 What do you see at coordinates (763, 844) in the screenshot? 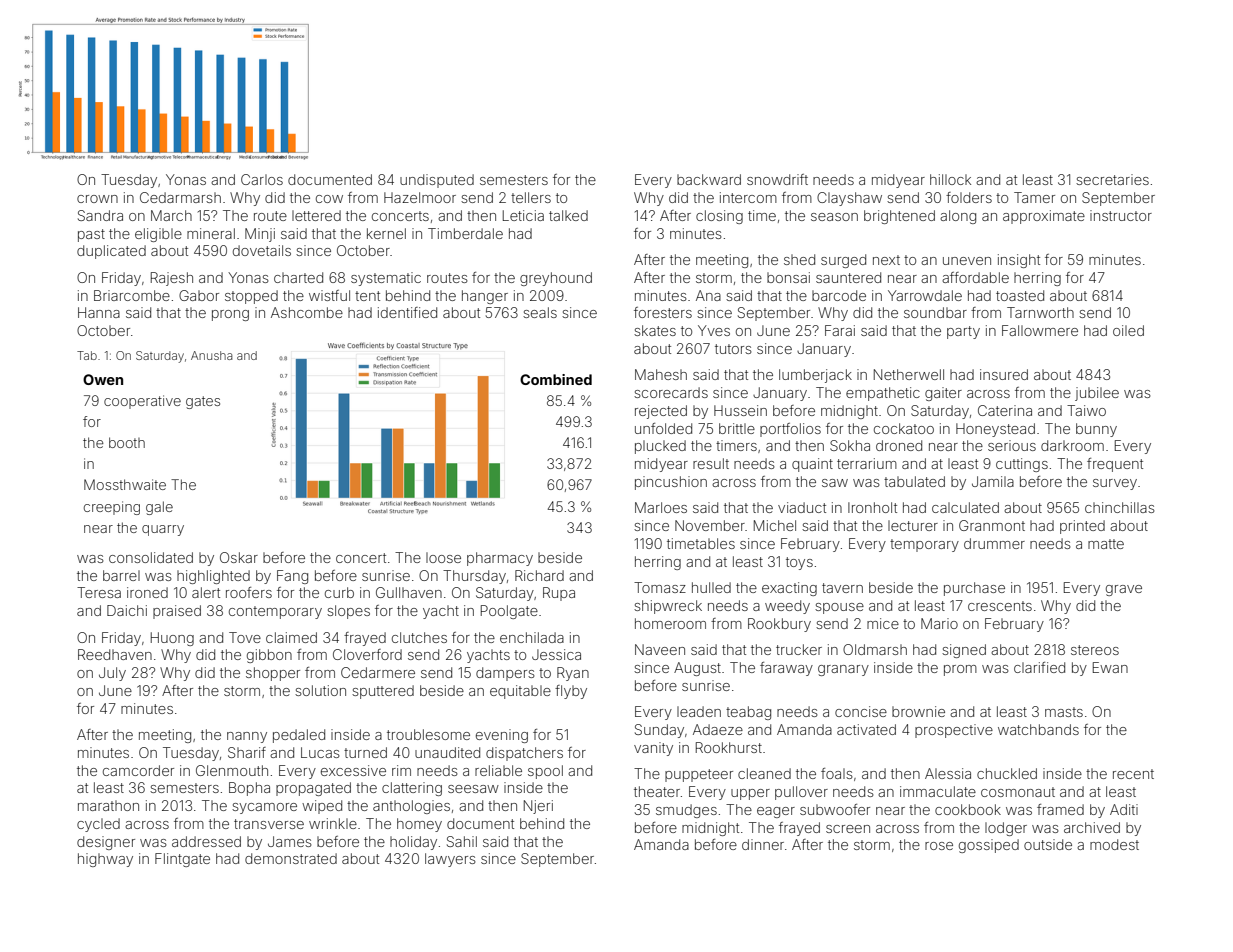
I see `dinner` at bounding box center [763, 844].
